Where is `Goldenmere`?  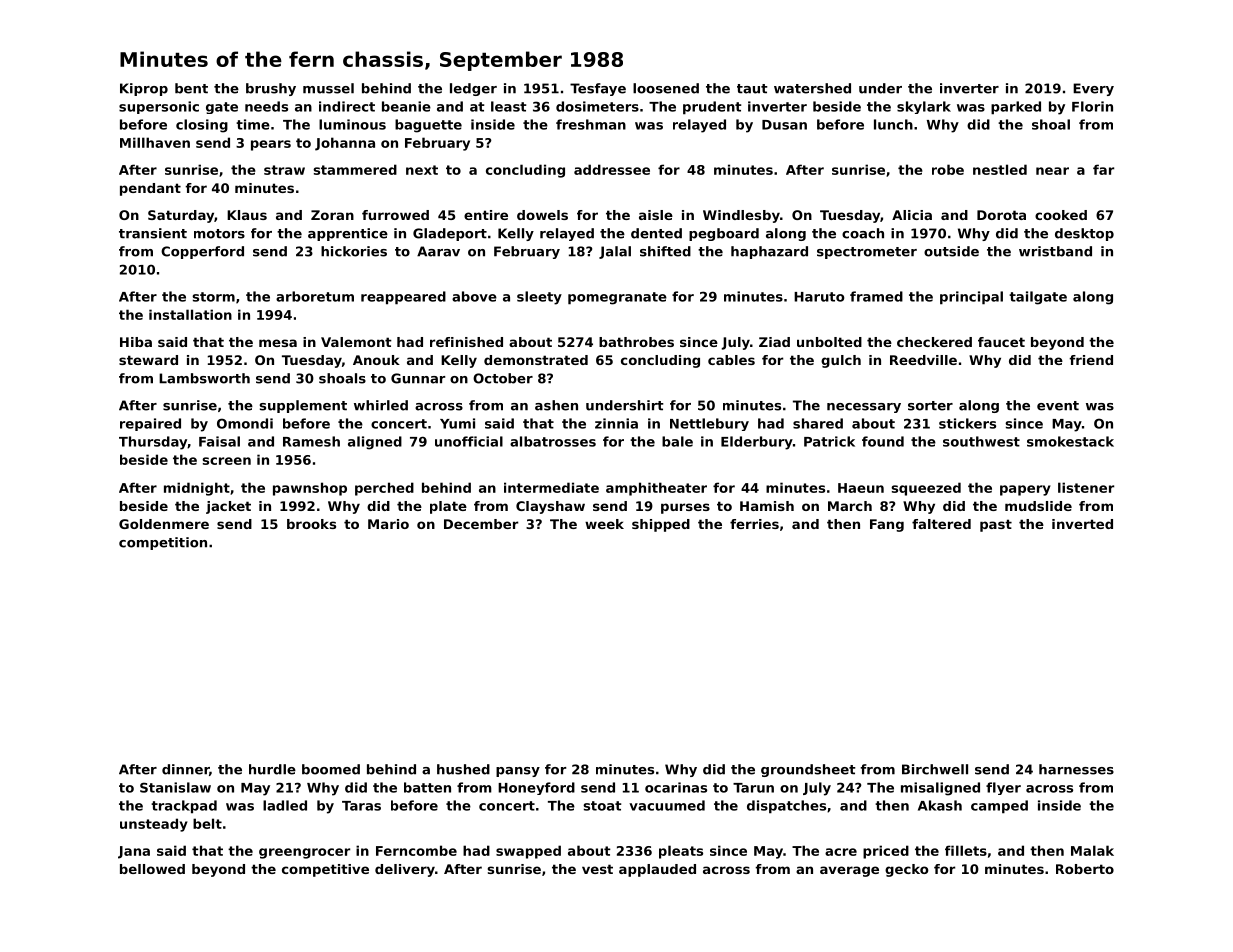
Goldenmere is located at coordinates (164, 524).
